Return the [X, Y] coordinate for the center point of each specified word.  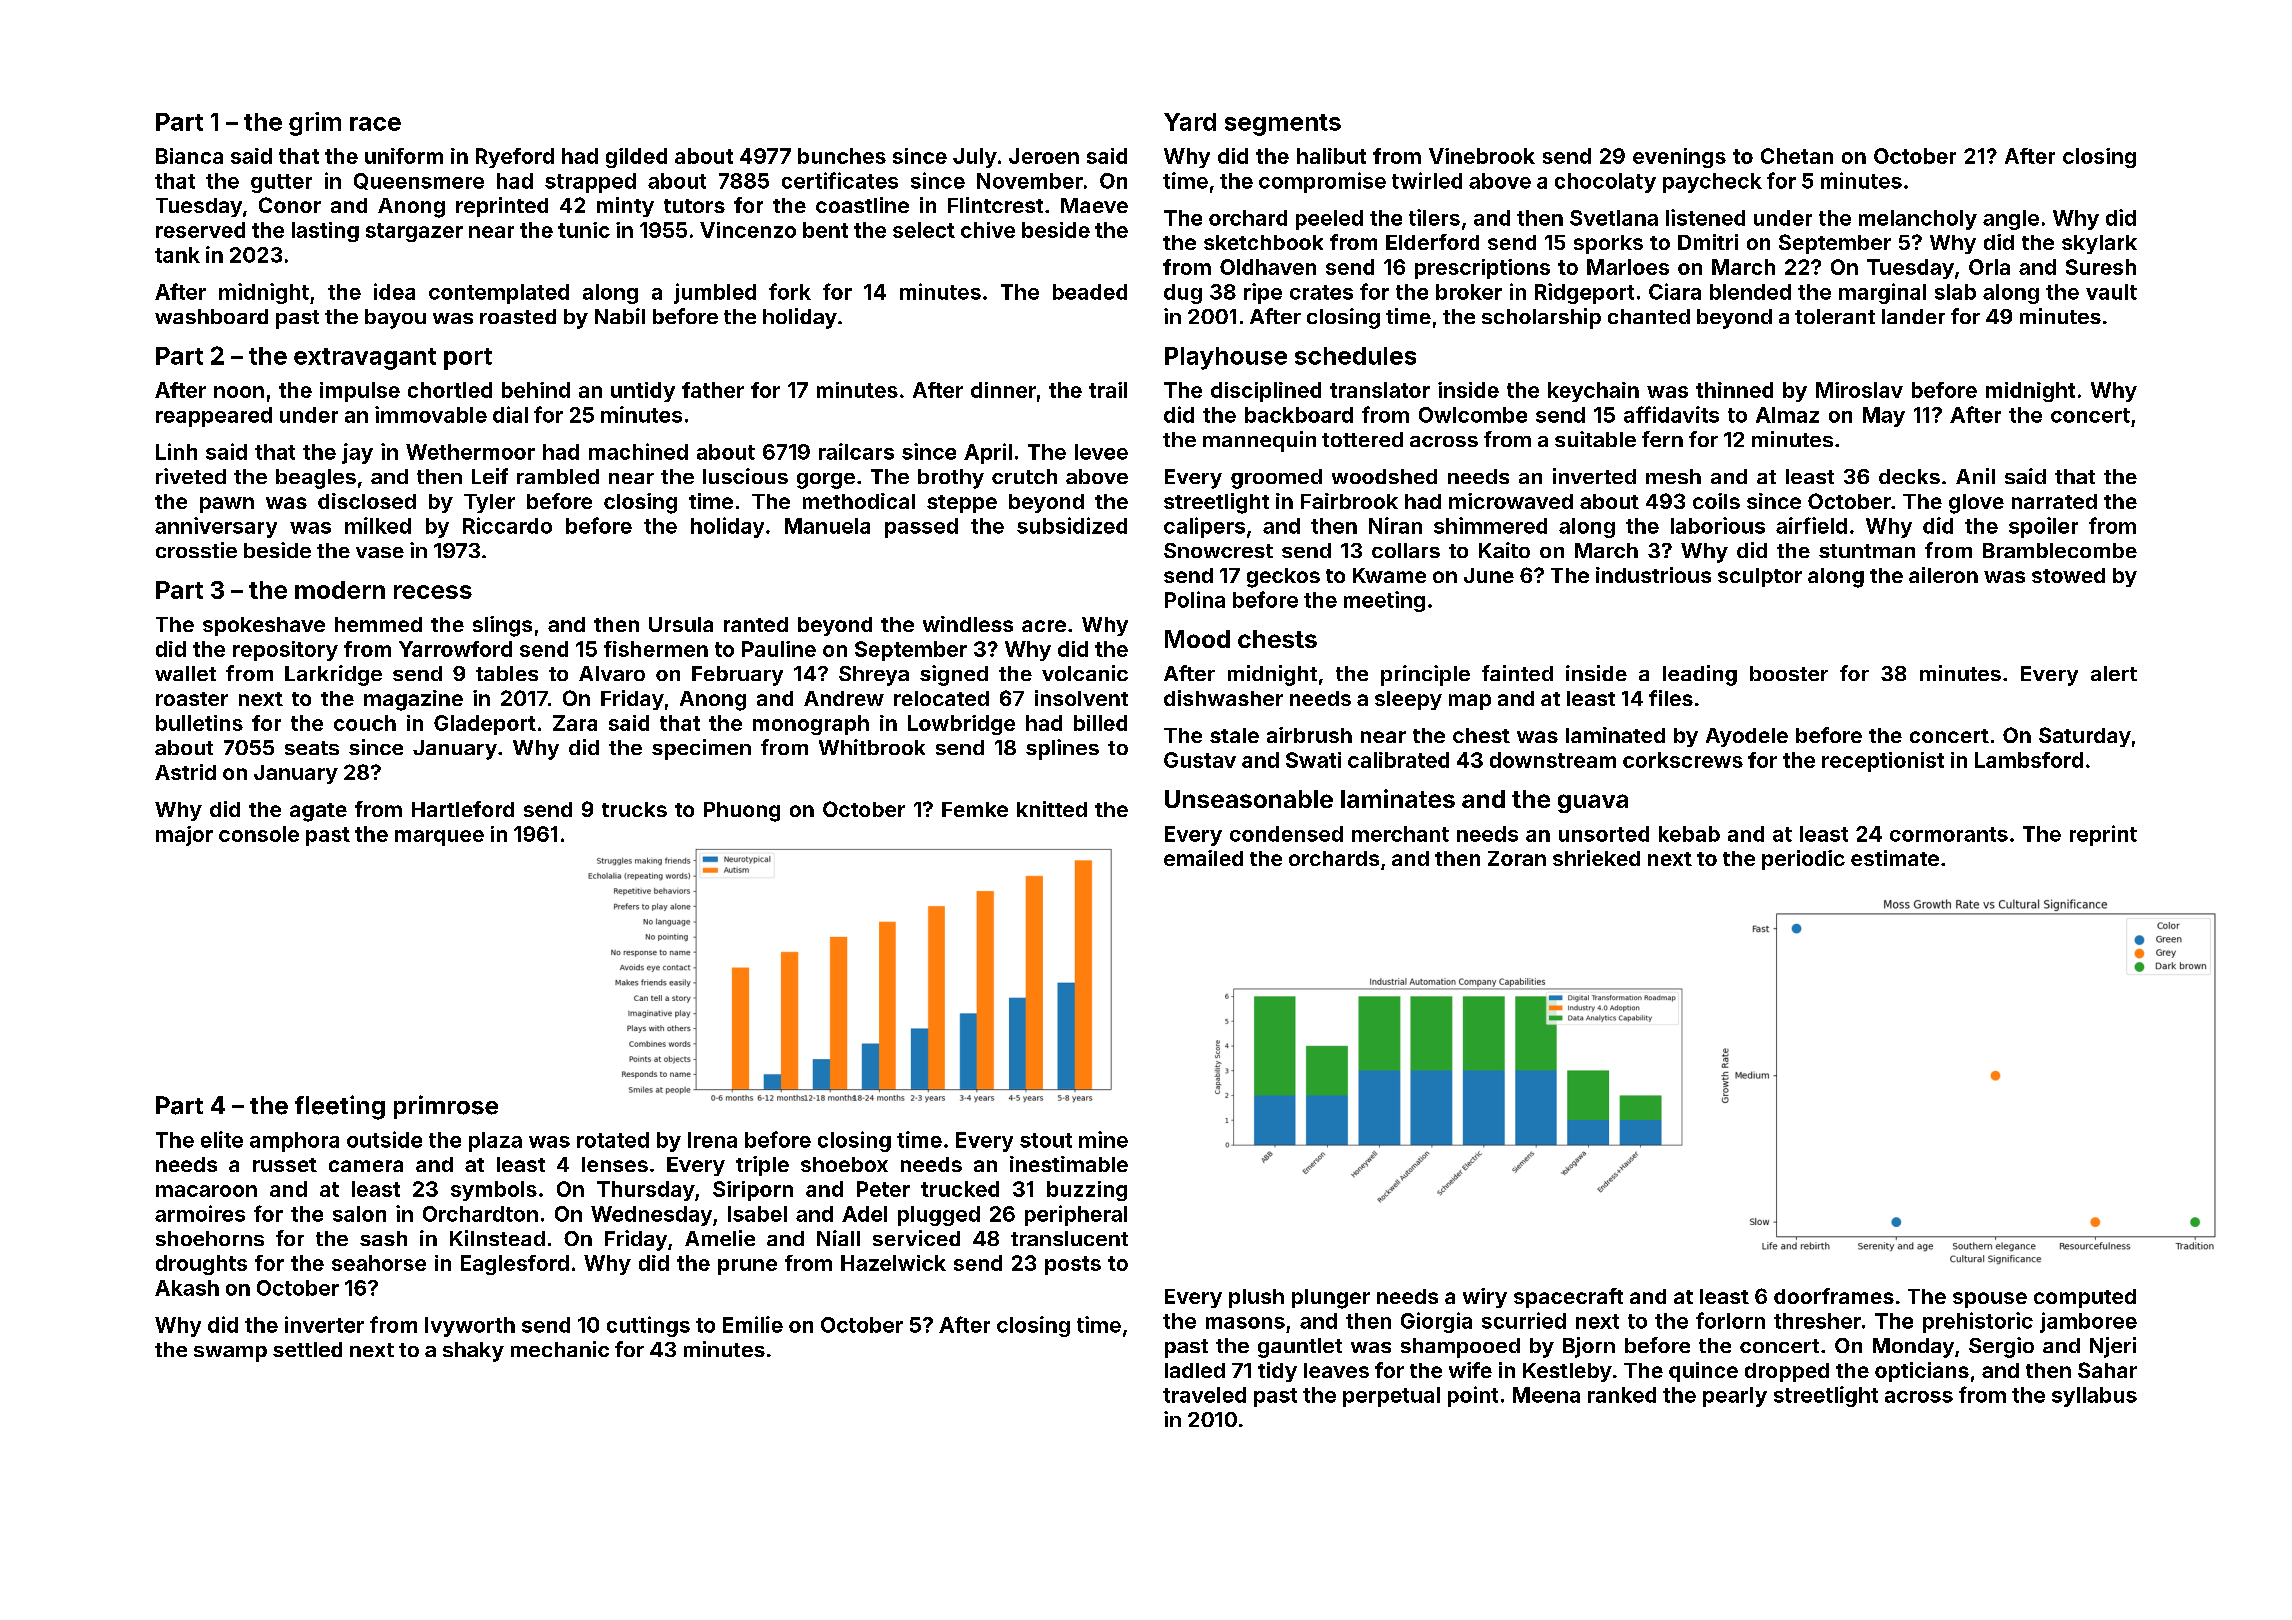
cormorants [1949, 834]
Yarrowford [455, 649]
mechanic [560, 1349]
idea [394, 291]
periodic [1803, 860]
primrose [446, 1107]
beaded [1090, 292]
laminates [1398, 798]
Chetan [1797, 156]
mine [1103, 1139]
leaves [1336, 1370]
